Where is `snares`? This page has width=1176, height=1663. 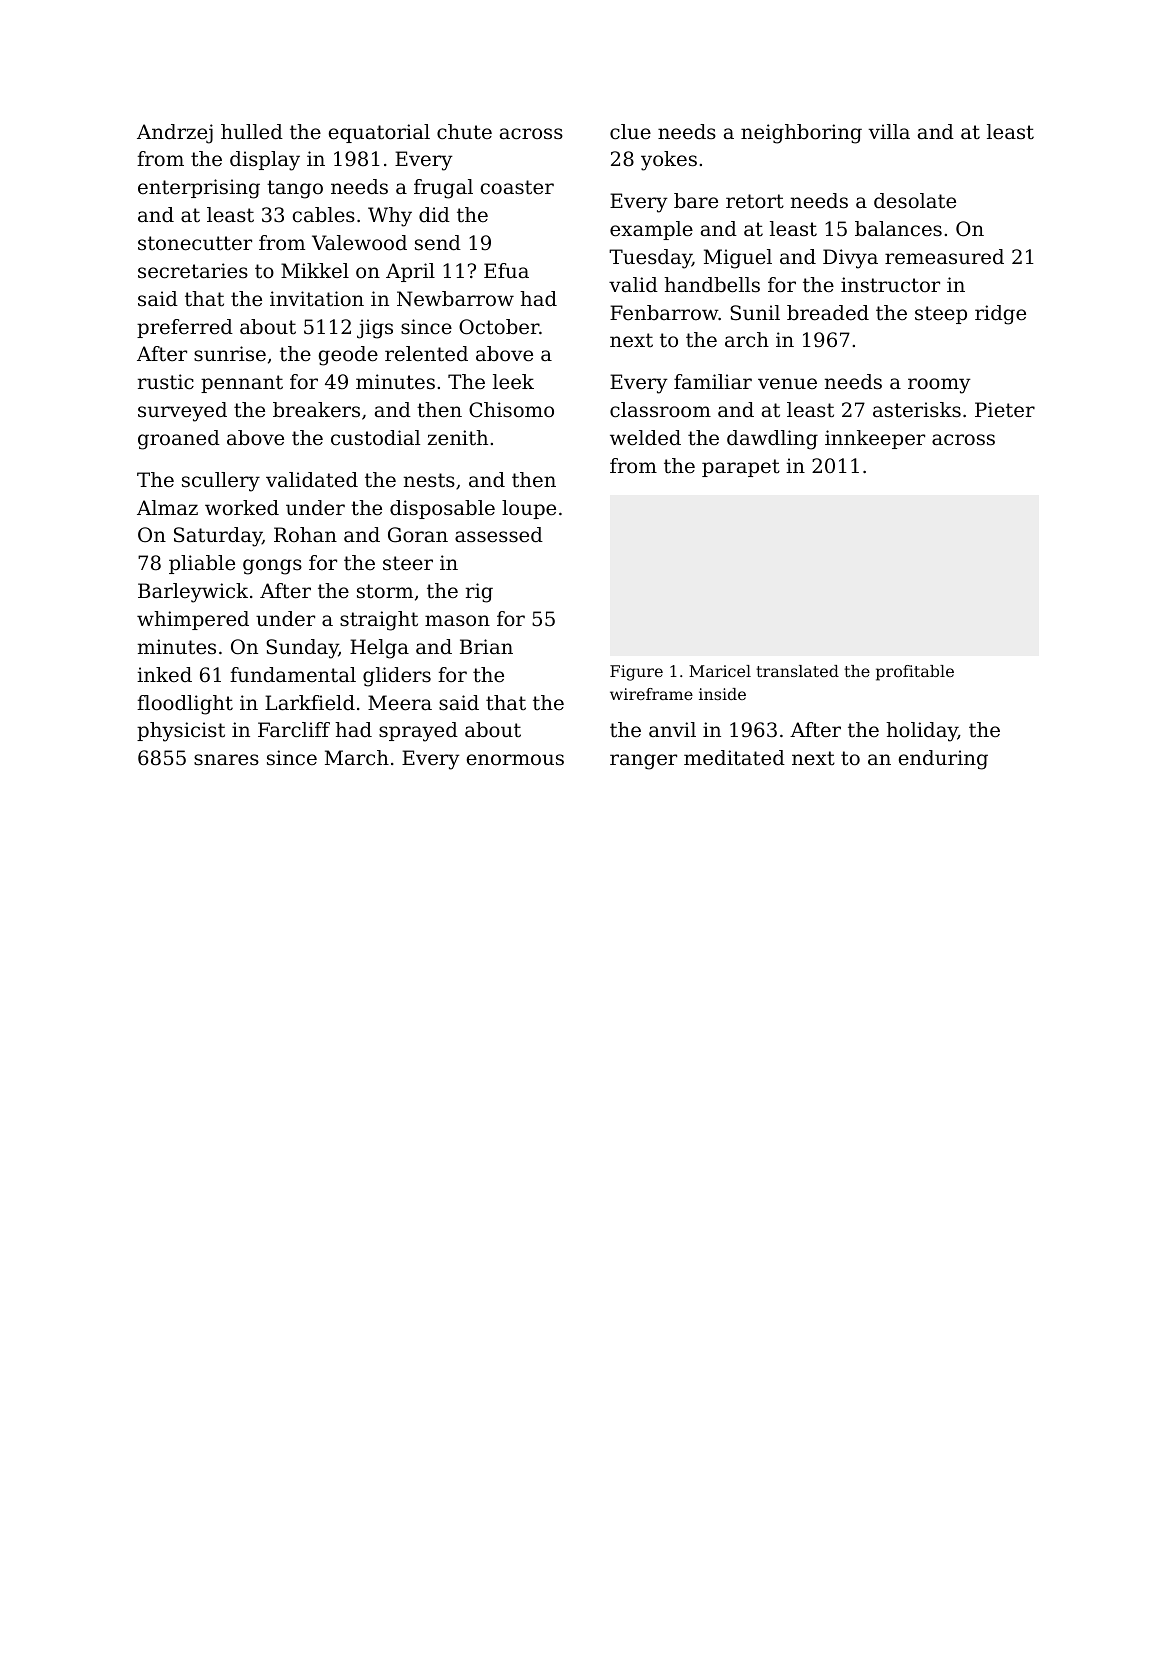 snares is located at coordinates (226, 760).
